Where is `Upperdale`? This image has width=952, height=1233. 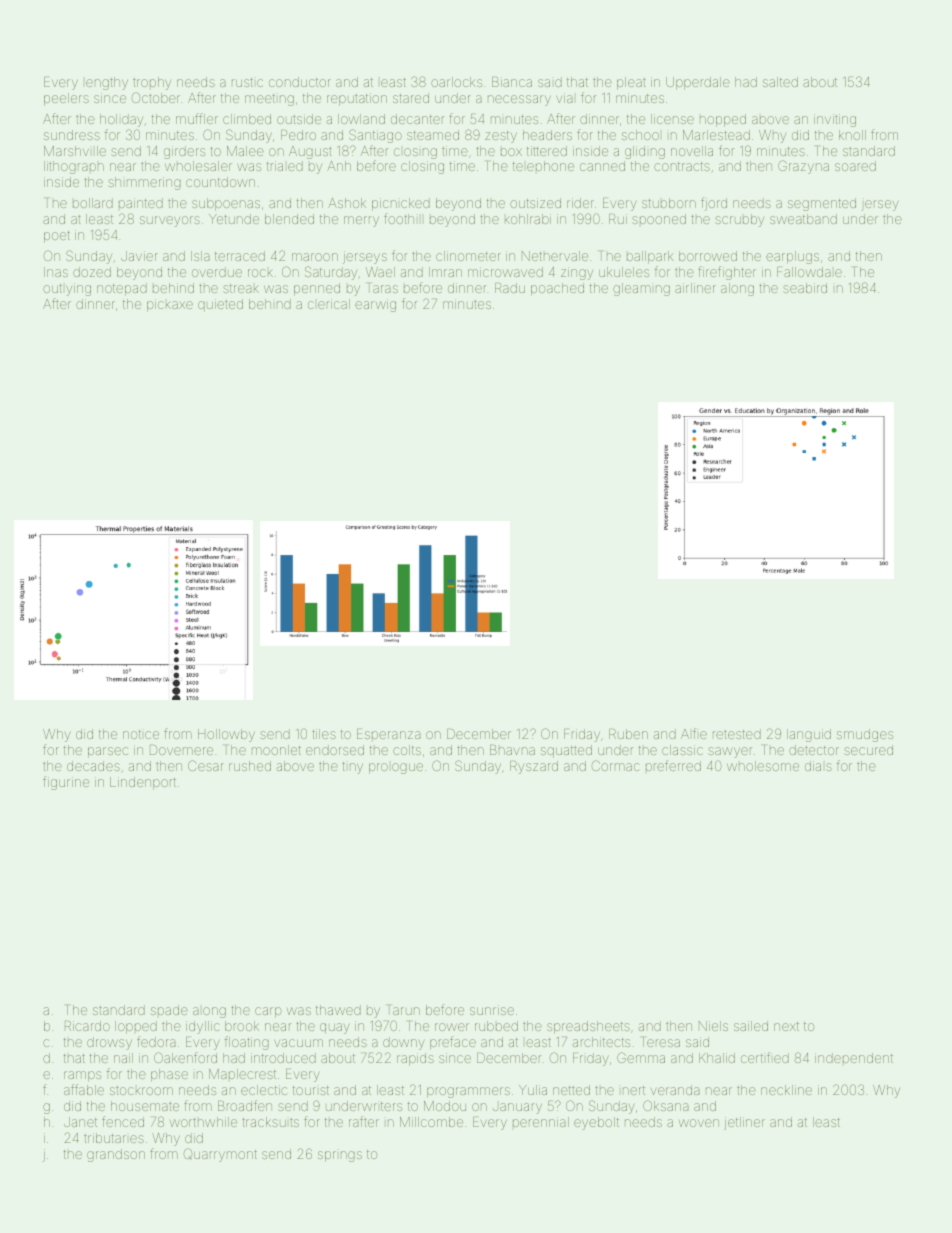
Upperdale is located at coordinates (698, 83).
